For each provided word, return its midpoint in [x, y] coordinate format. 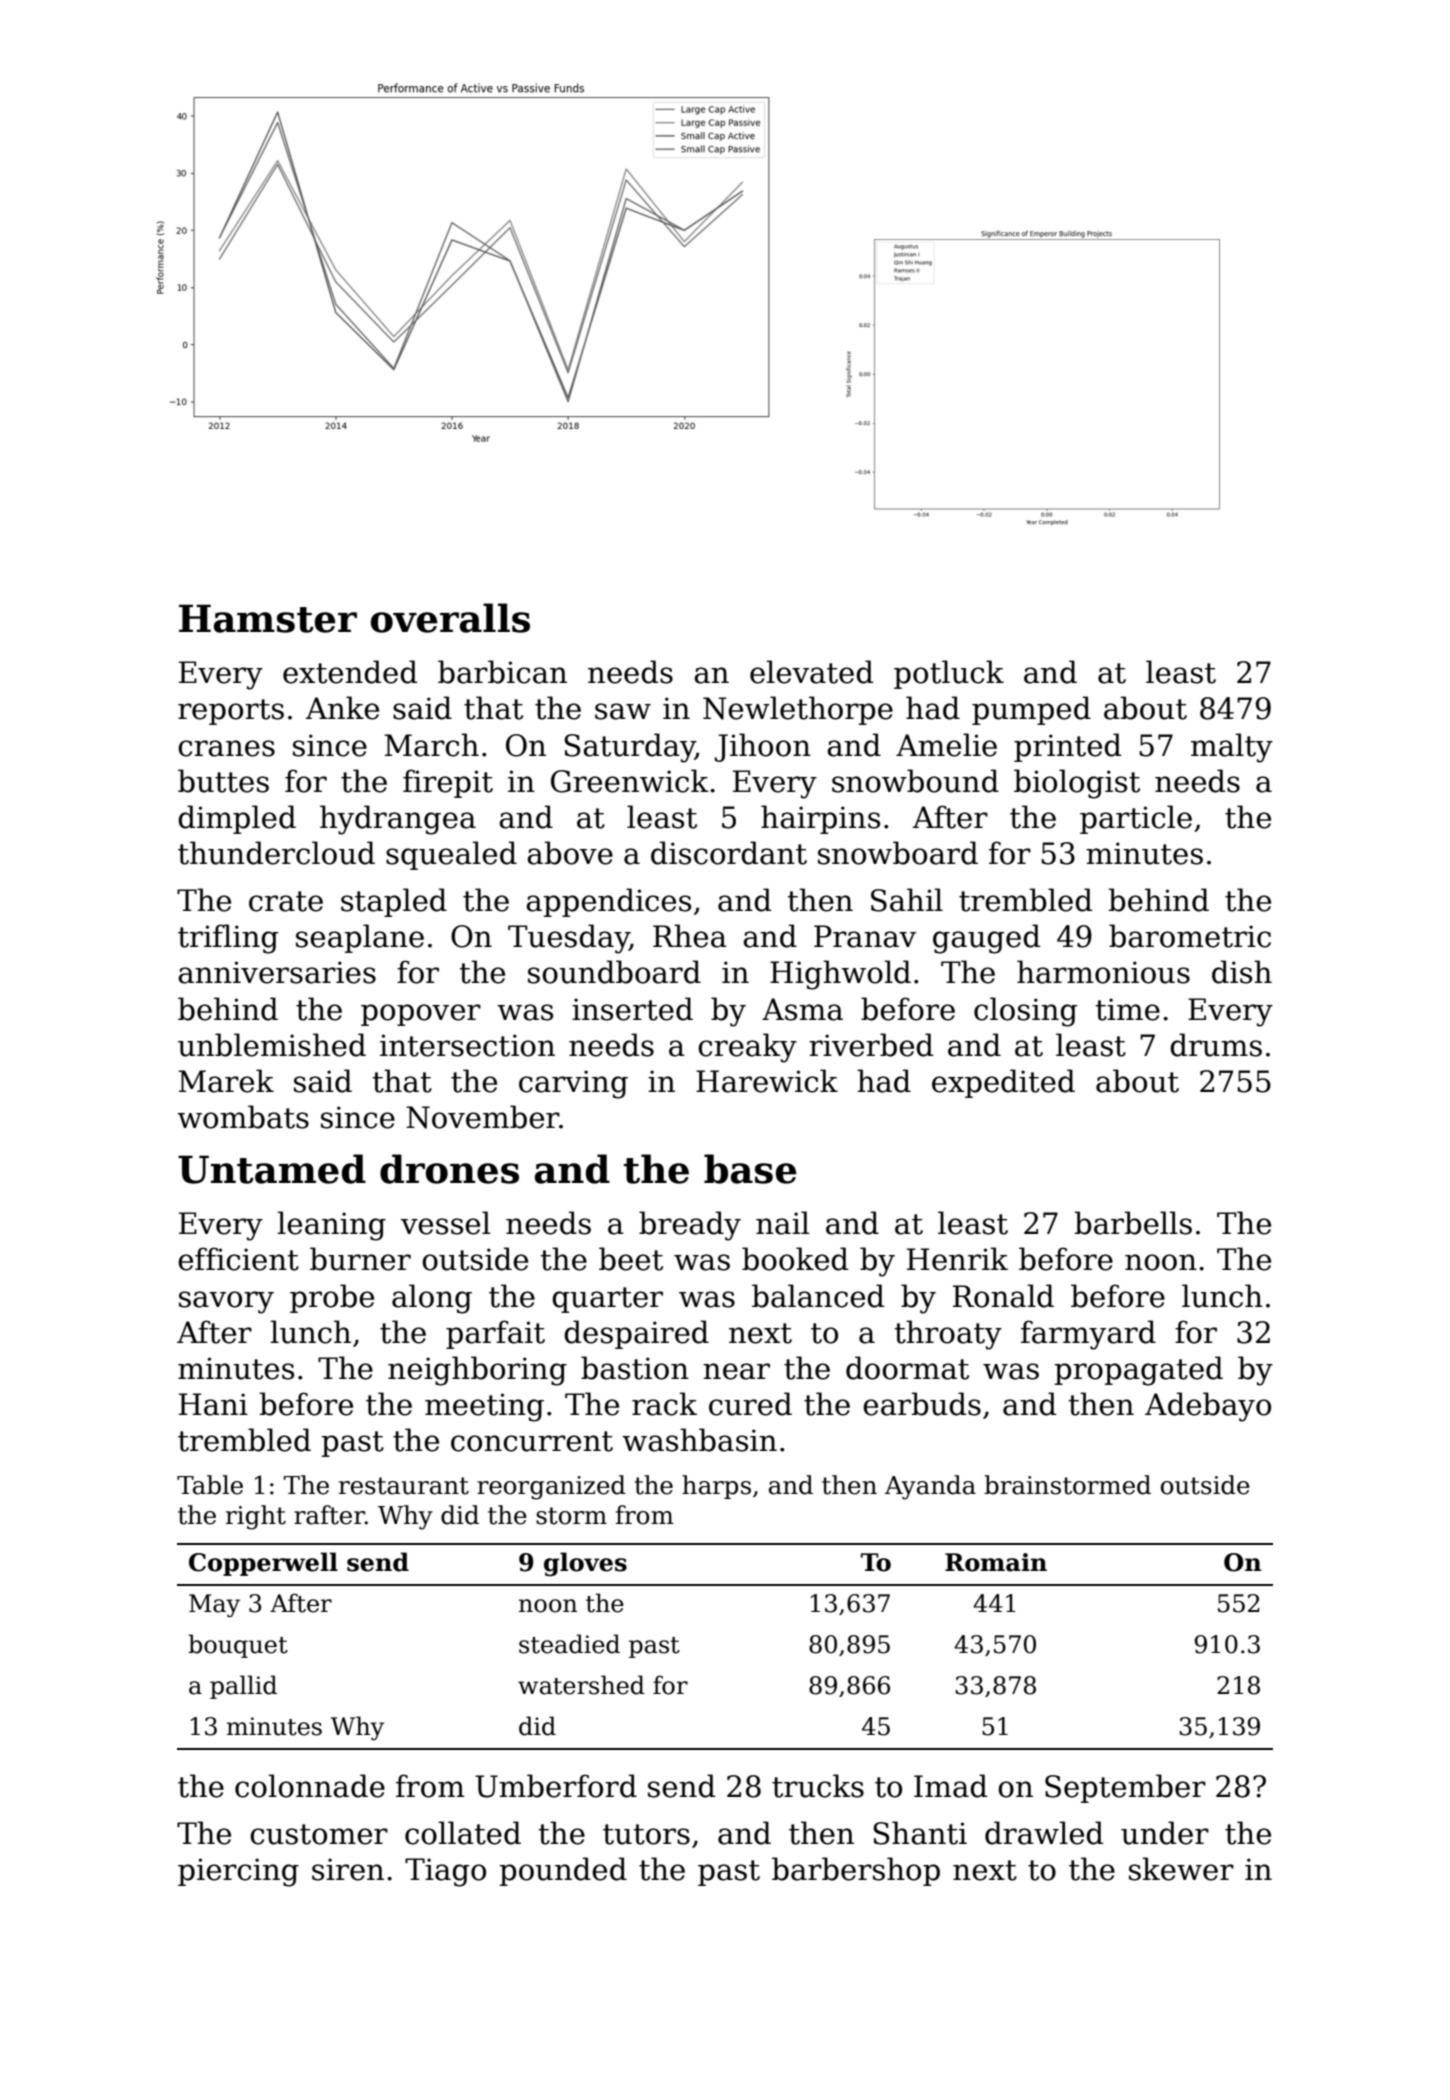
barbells [1133, 1223]
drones [449, 1169]
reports [231, 712]
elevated [811, 672]
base [750, 1169]
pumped [1031, 710]
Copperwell [263, 1564]
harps [716, 1487]
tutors [646, 1834]
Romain [996, 1562]
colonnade [310, 1786]
